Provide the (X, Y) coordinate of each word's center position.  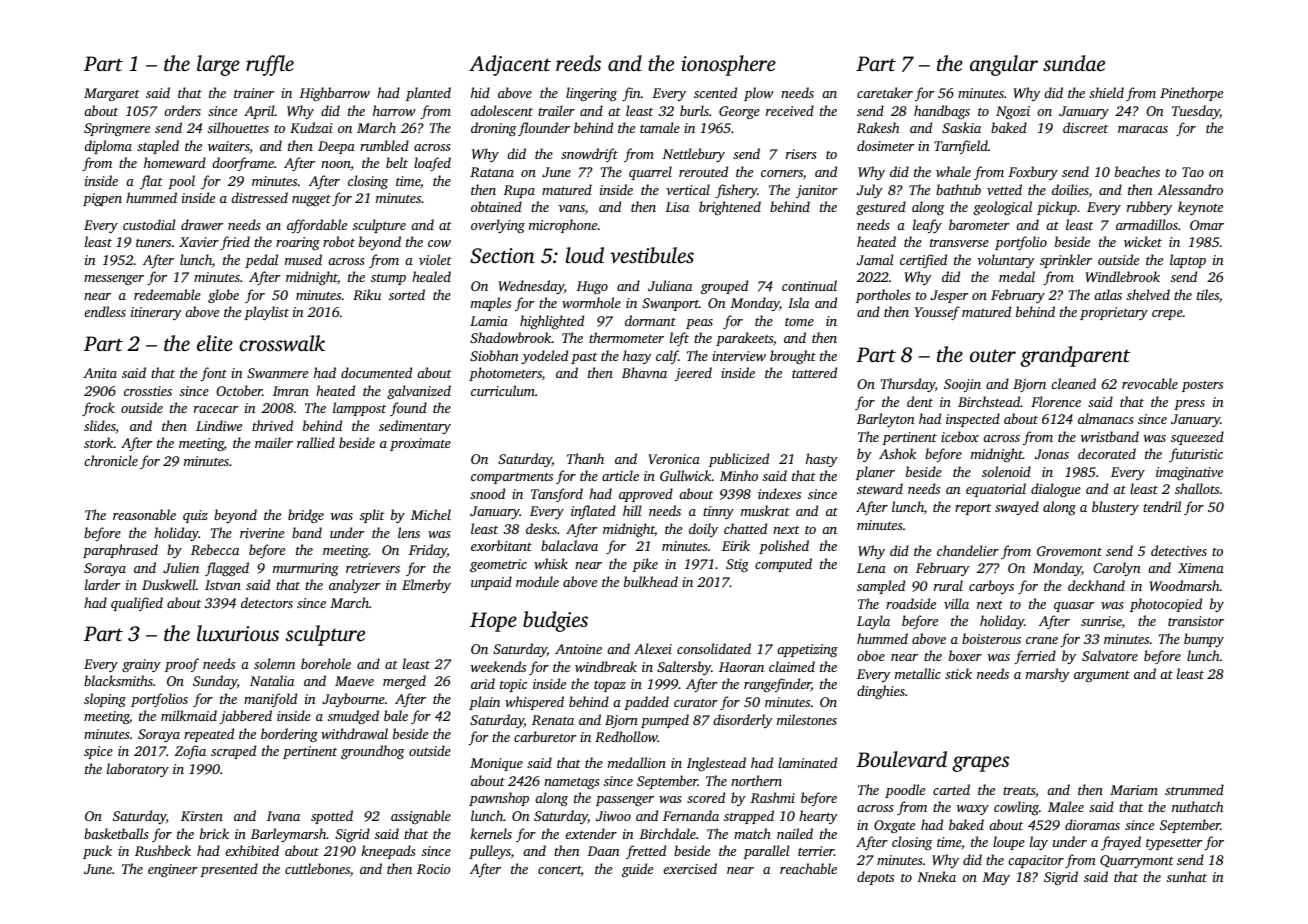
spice (98, 752)
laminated (807, 762)
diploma (108, 147)
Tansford (557, 495)
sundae (1074, 63)
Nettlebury (693, 155)
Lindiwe (219, 425)
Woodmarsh (1184, 585)
